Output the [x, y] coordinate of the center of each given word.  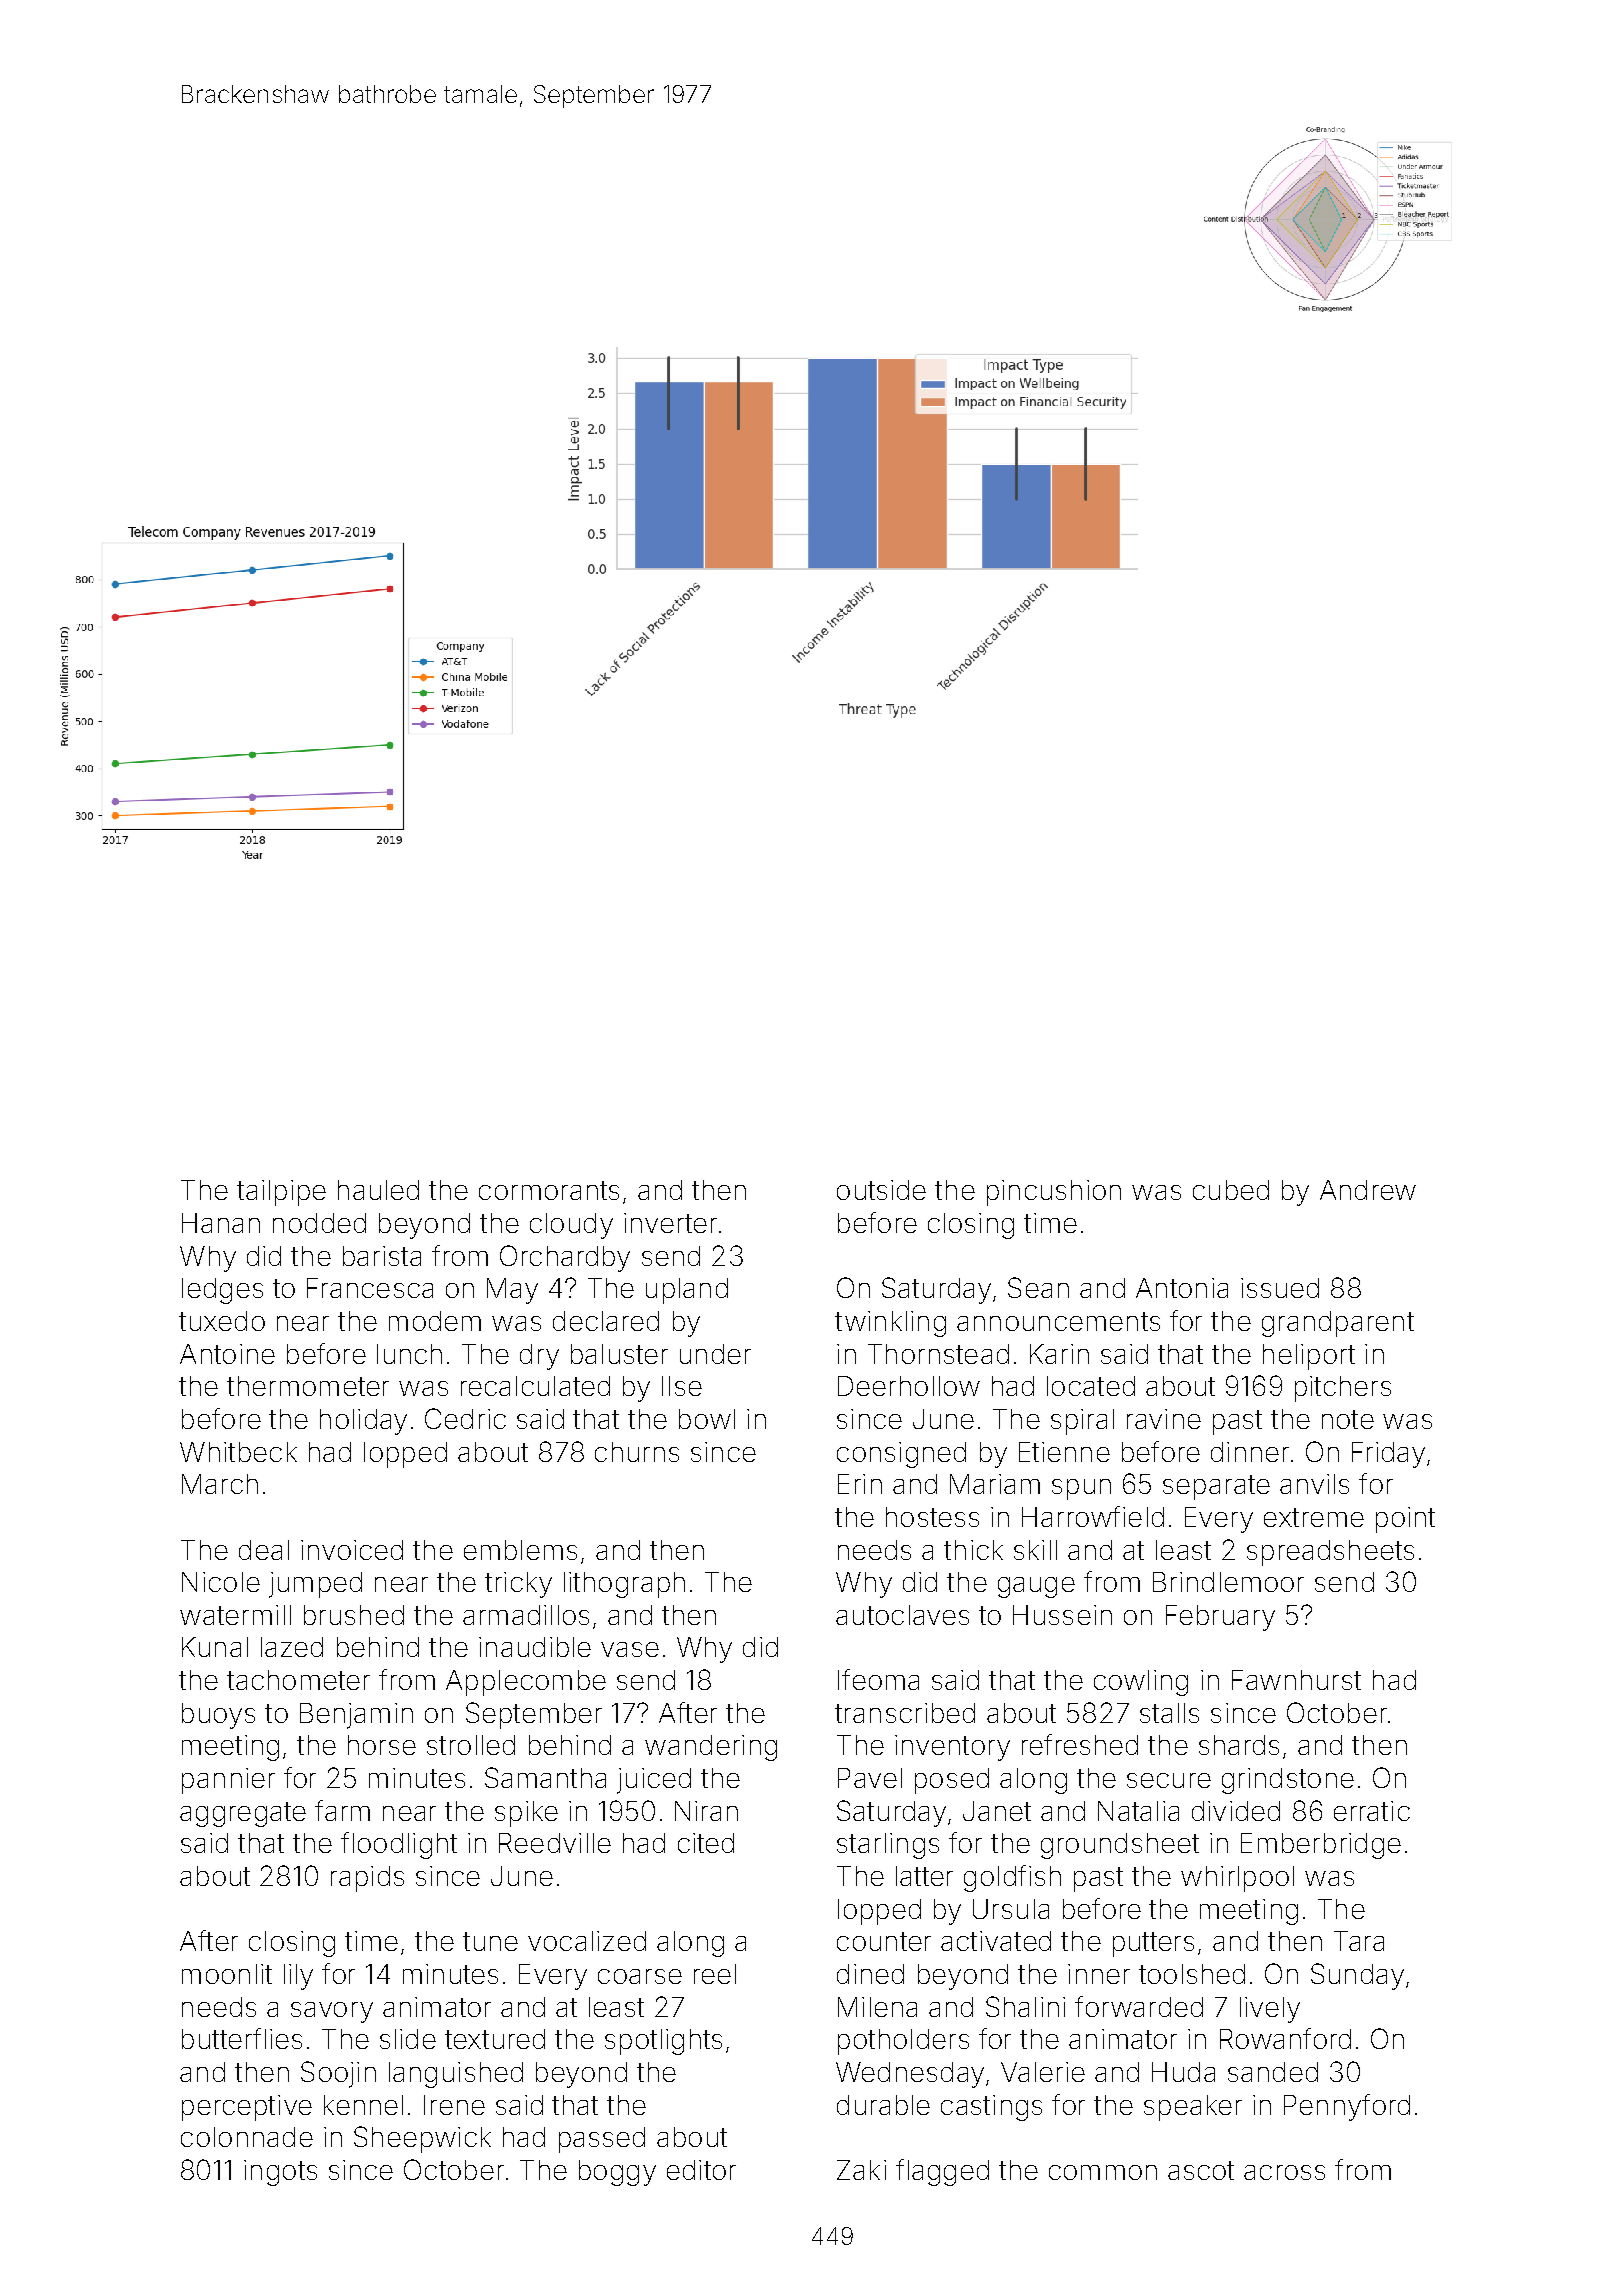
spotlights [663, 2042]
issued [1280, 1288]
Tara [1359, 1941]
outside [881, 1190]
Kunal [215, 1647]
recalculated [535, 1386]
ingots [280, 2173]
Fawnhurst [1296, 1680]
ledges [222, 1291]
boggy [617, 2173]
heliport [1309, 1357]
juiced [654, 1781]
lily [298, 1977]
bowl [707, 1419]
